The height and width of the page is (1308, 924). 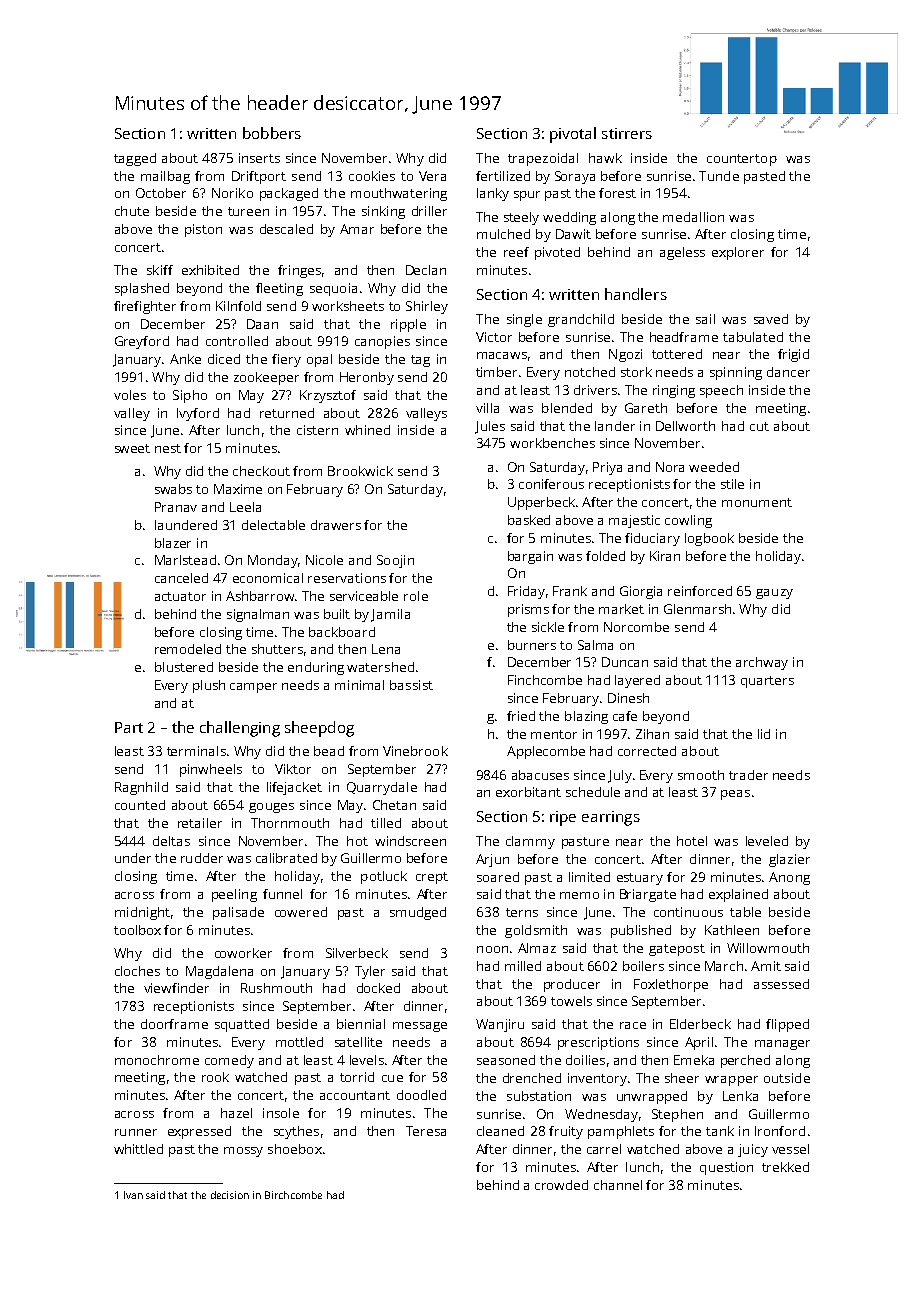 What do you see at coordinates (384, 877) in the page?
I see `potluck` at bounding box center [384, 877].
